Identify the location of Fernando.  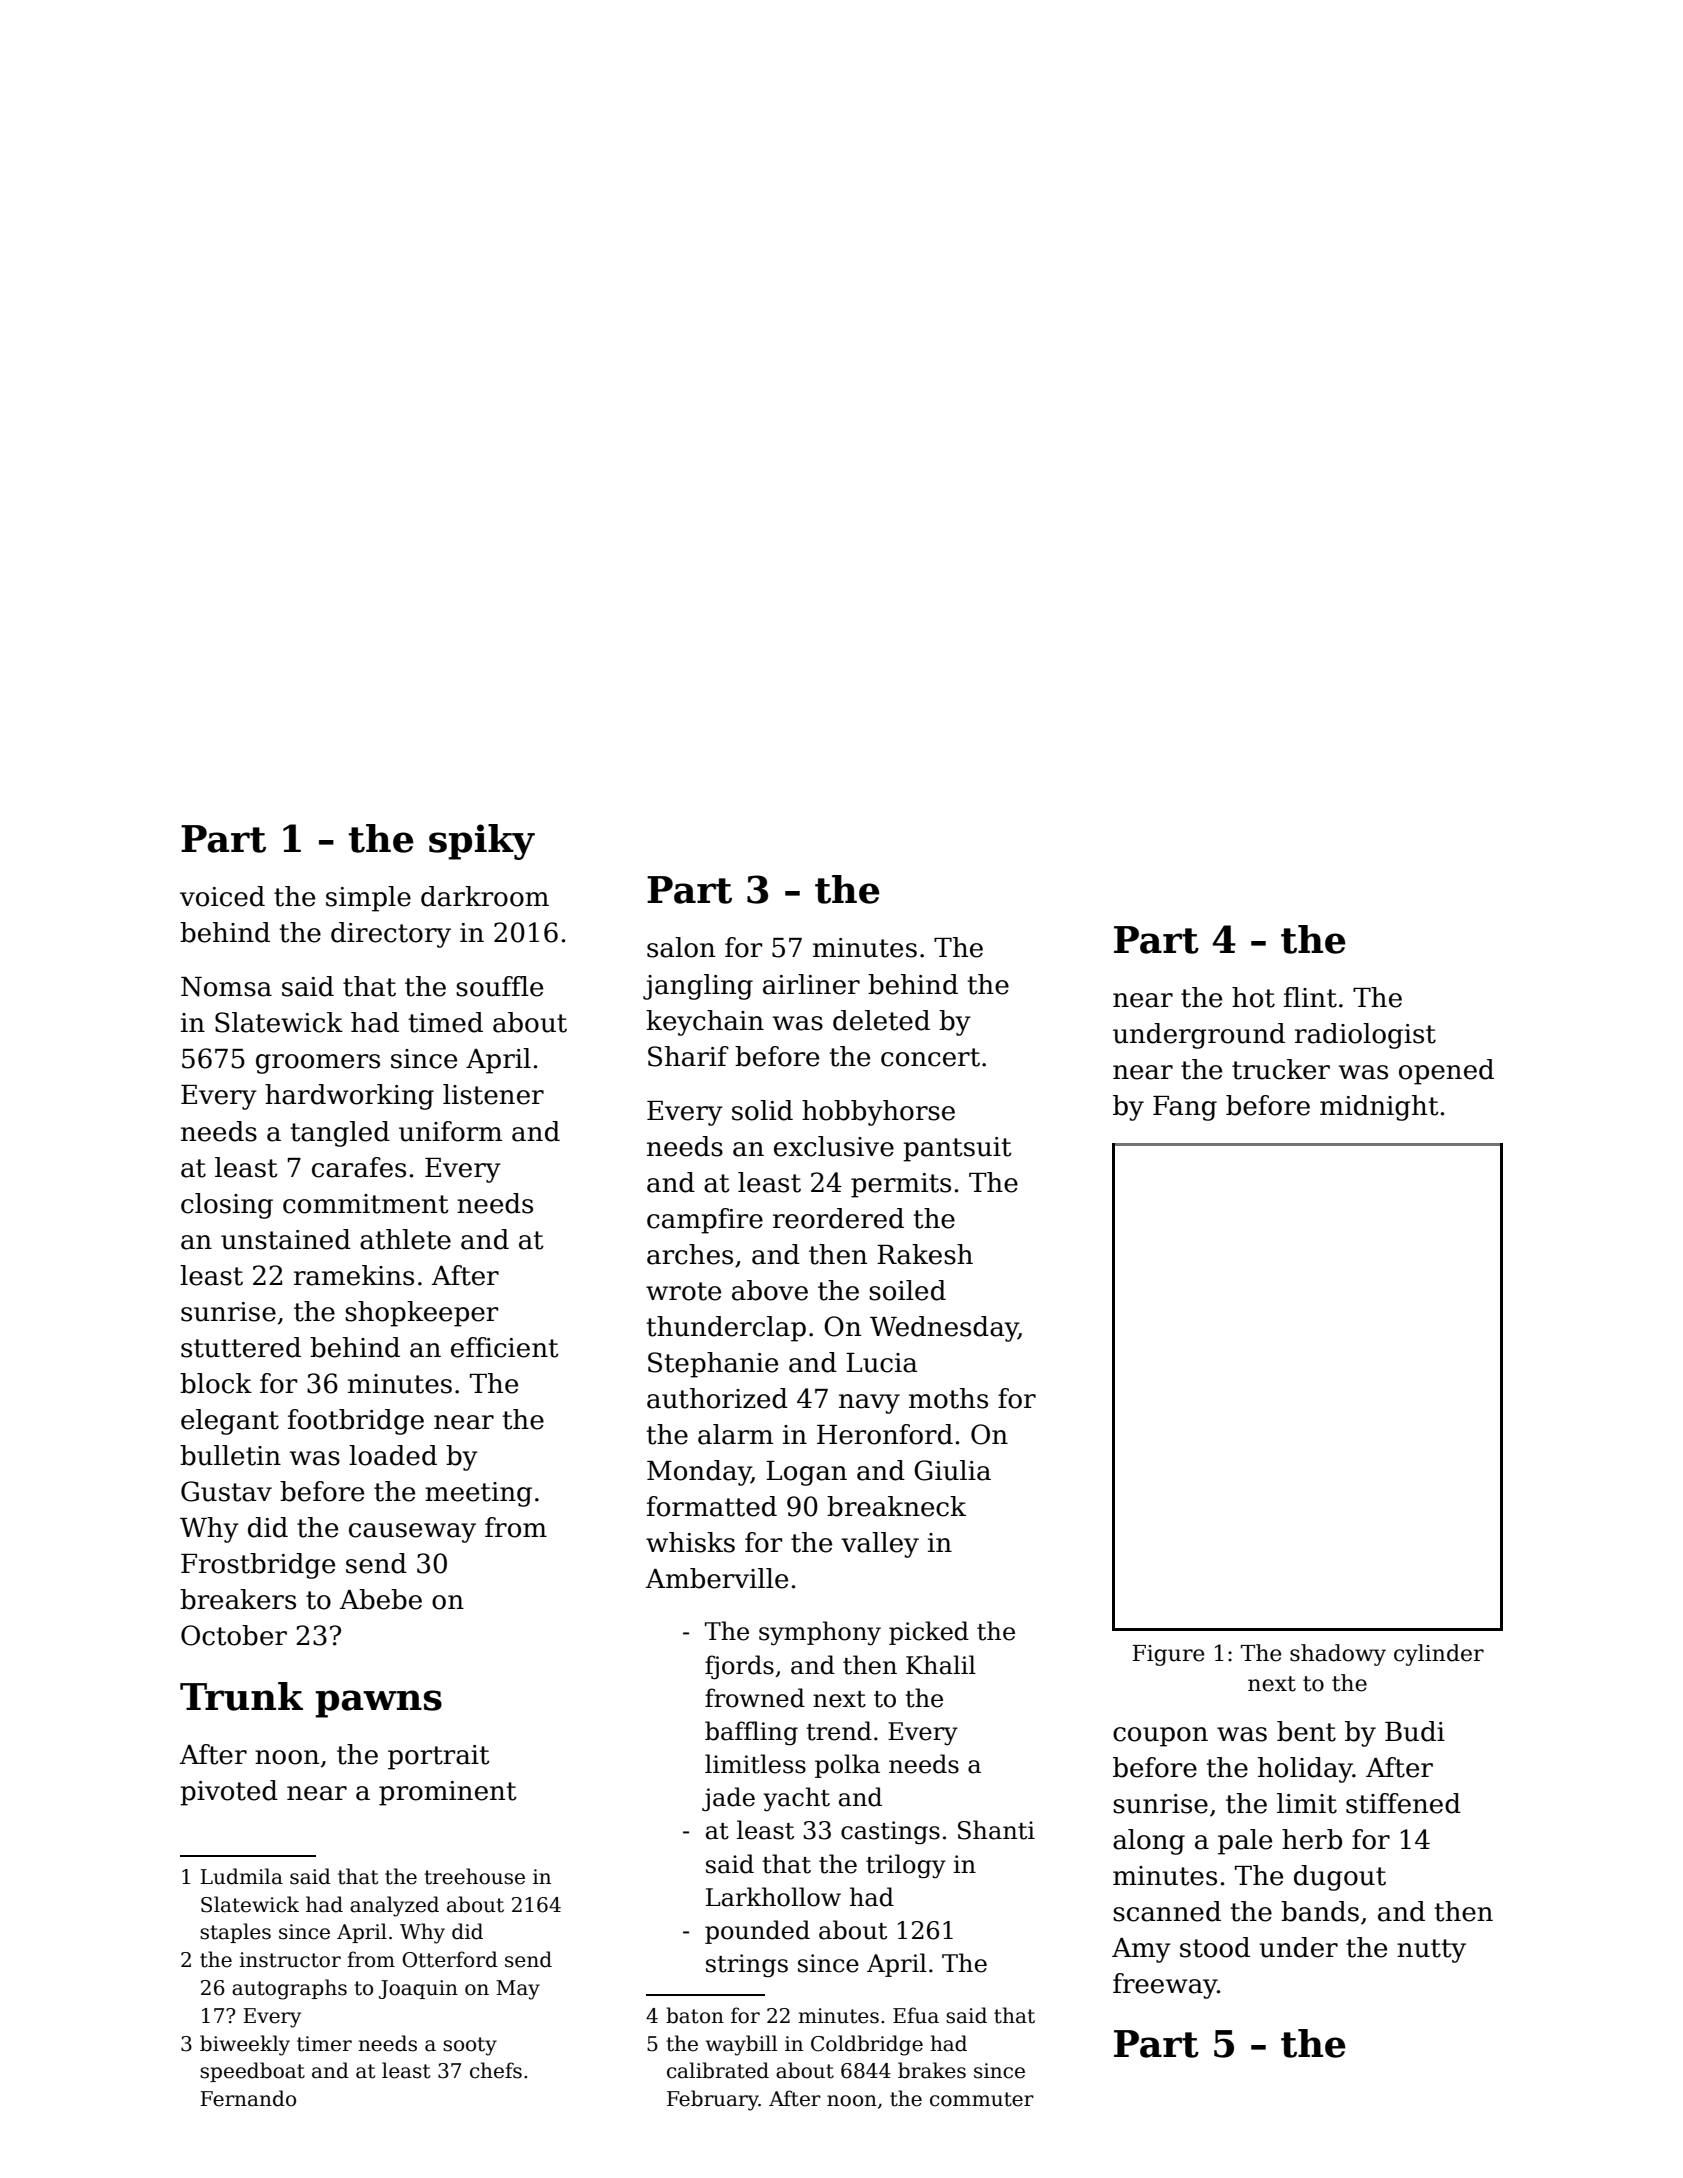
(248, 2098).
